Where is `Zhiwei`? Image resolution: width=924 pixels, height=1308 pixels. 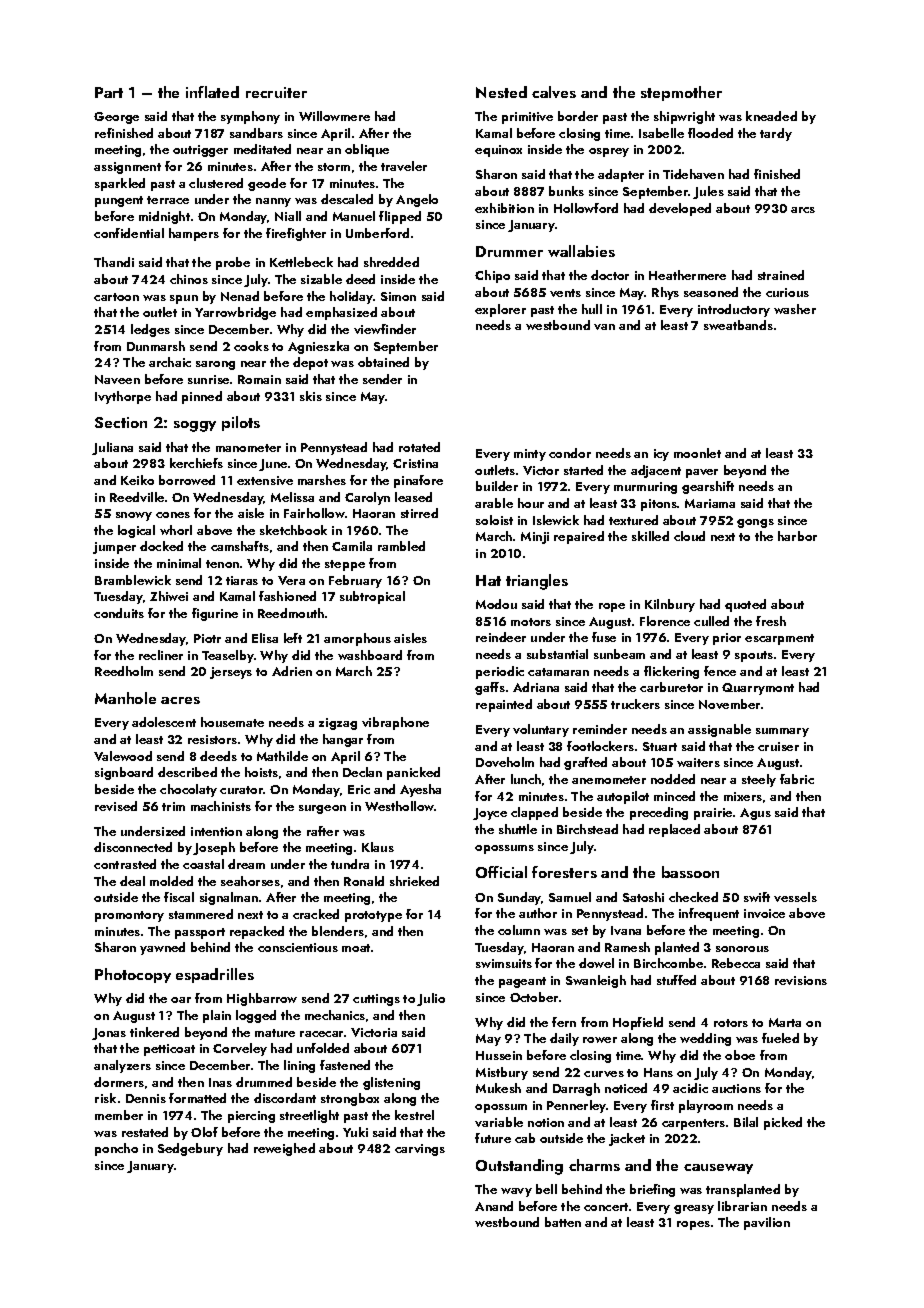 Zhiwei is located at coordinates (169, 596).
